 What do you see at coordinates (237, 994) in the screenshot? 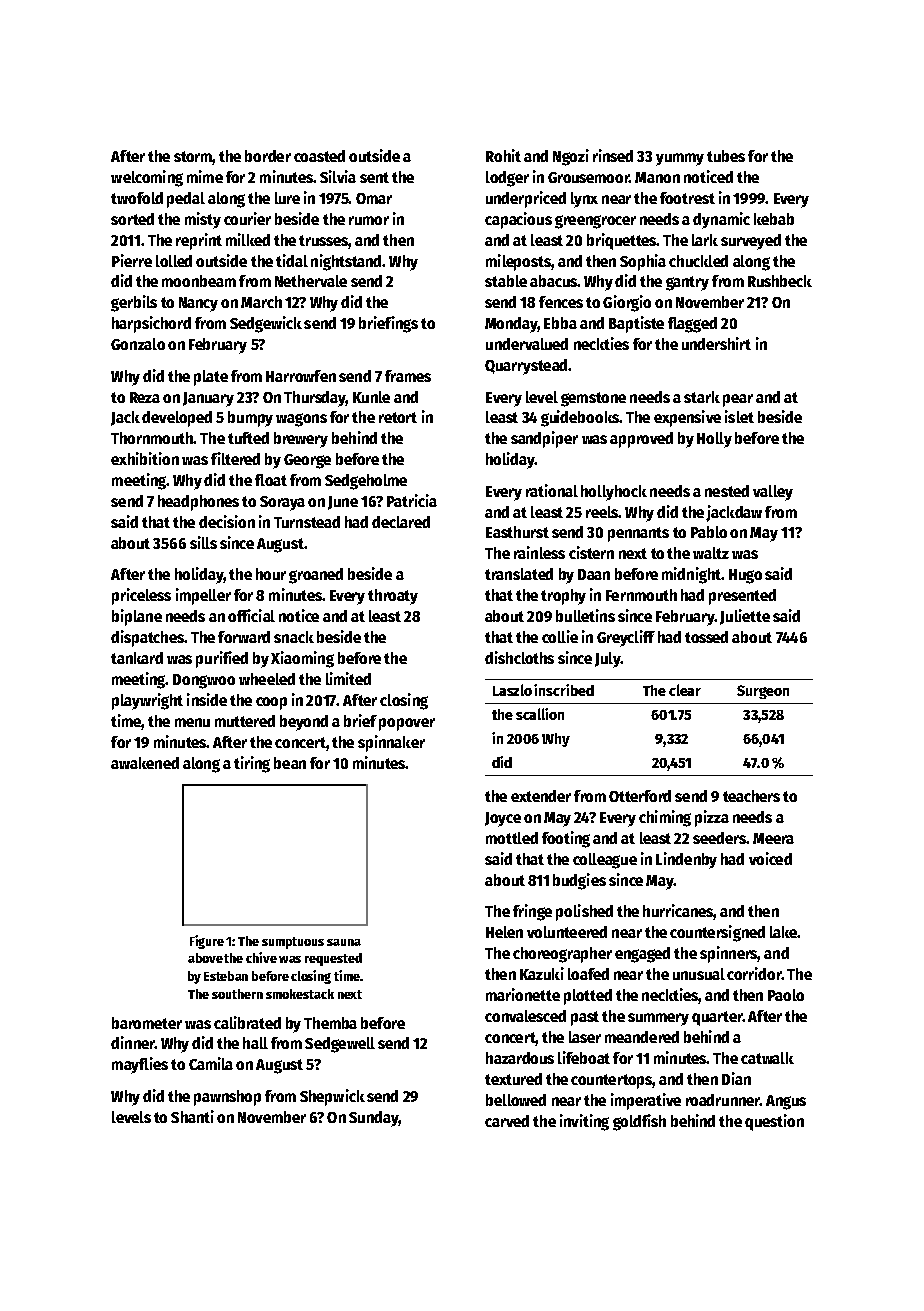
I see `southern` at bounding box center [237, 994].
